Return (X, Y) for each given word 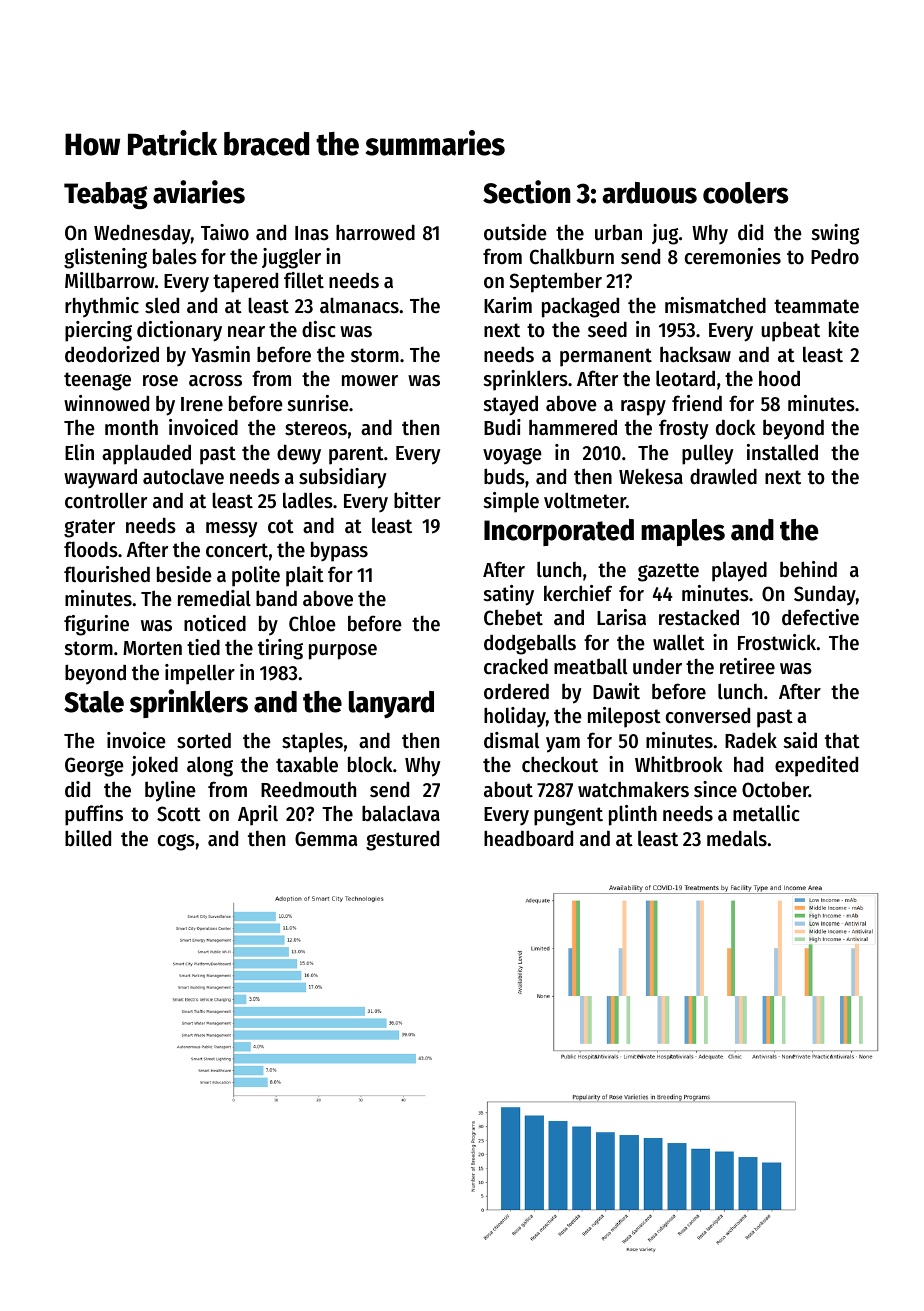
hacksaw (695, 354)
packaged (580, 307)
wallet (679, 642)
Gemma (326, 839)
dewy (299, 454)
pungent (568, 816)
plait (305, 576)
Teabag (106, 195)
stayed (511, 406)
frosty (684, 429)
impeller (200, 674)
